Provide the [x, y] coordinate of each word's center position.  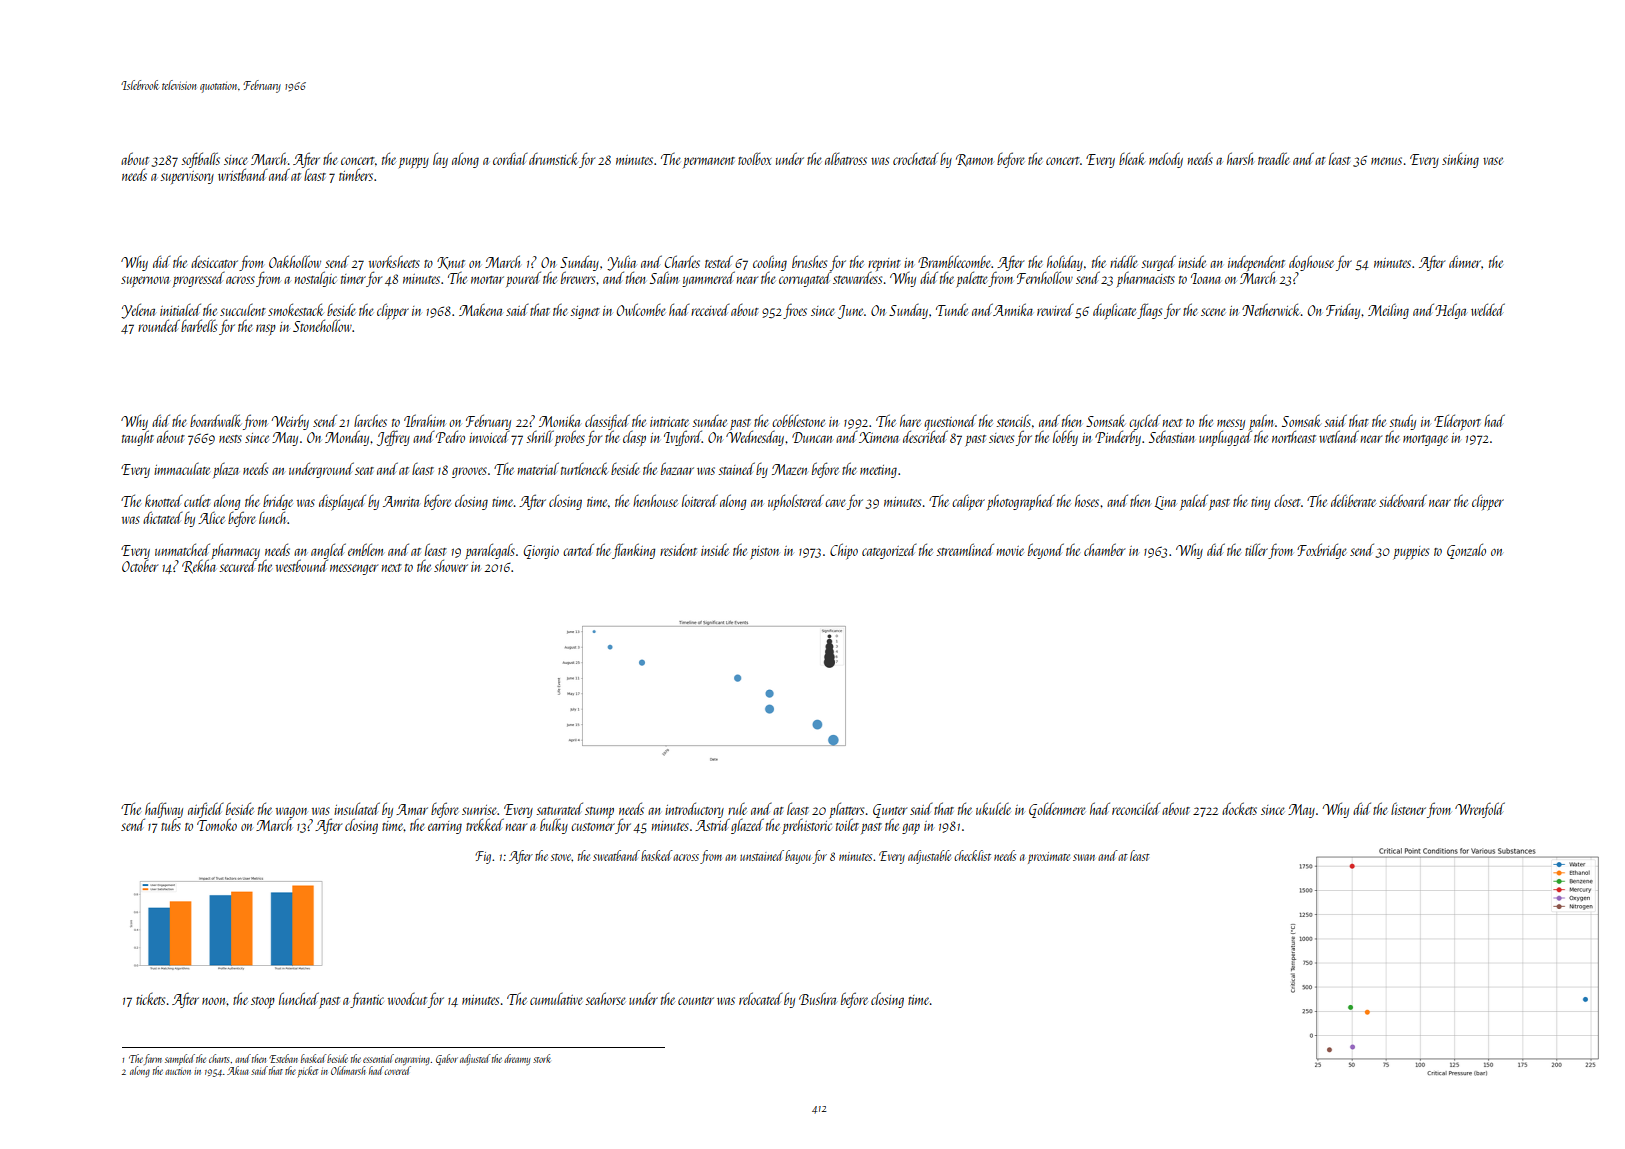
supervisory [187, 177]
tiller [1256, 549]
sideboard [1403, 500]
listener [1408, 809]
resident [678, 550]
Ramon [974, 160]
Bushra [817, 999]
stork [542, 1058]
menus [1386, 161]
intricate [669, 422]
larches [370, 421]
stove [561, 857]
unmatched [182, 549]
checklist [972, 855]
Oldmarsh [348, 1070]
